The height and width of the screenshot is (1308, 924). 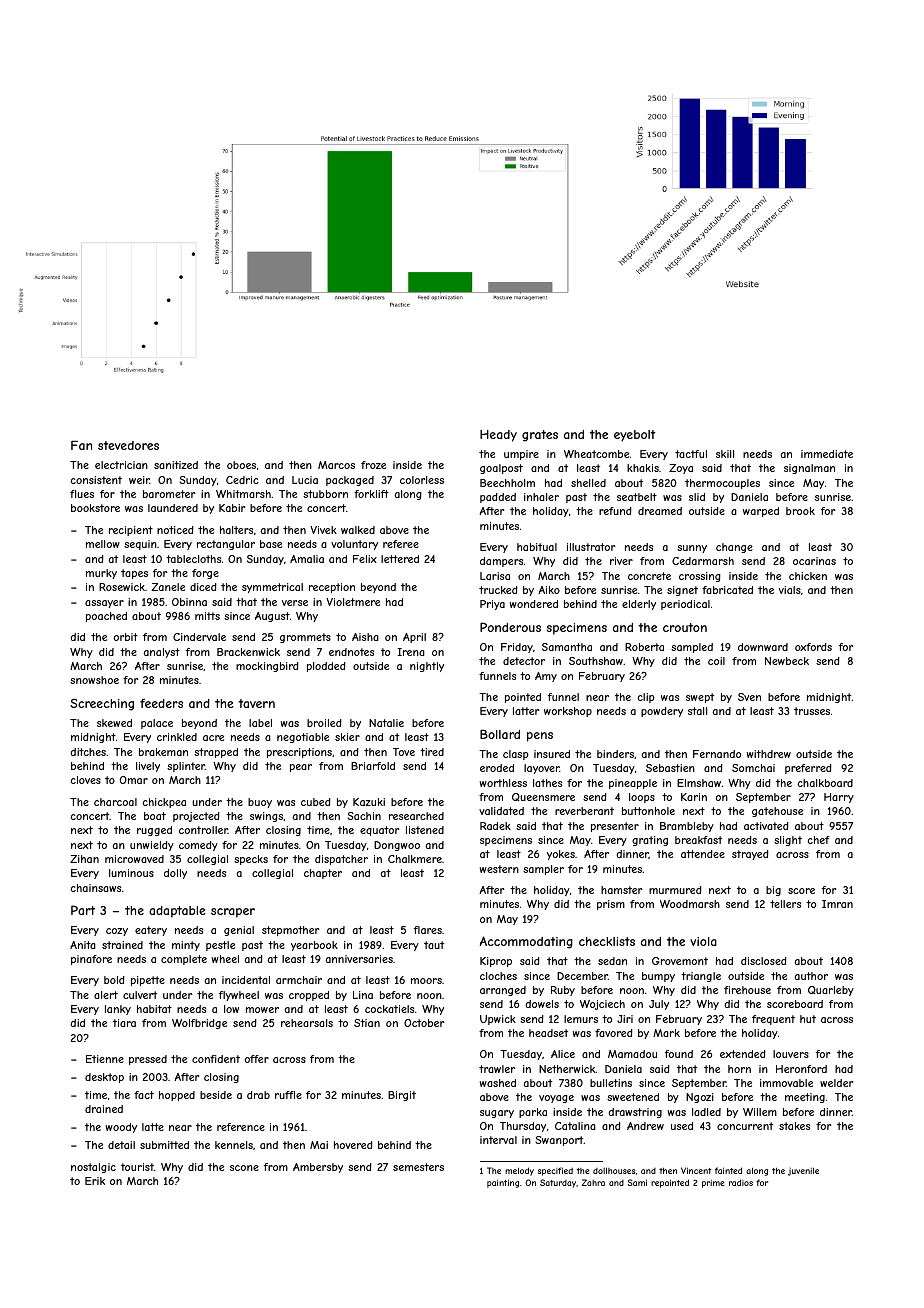 What do you see at coordinates (634, 436) in the screenshot?
I see `eyebolt` at bounding box center [634, 436].
